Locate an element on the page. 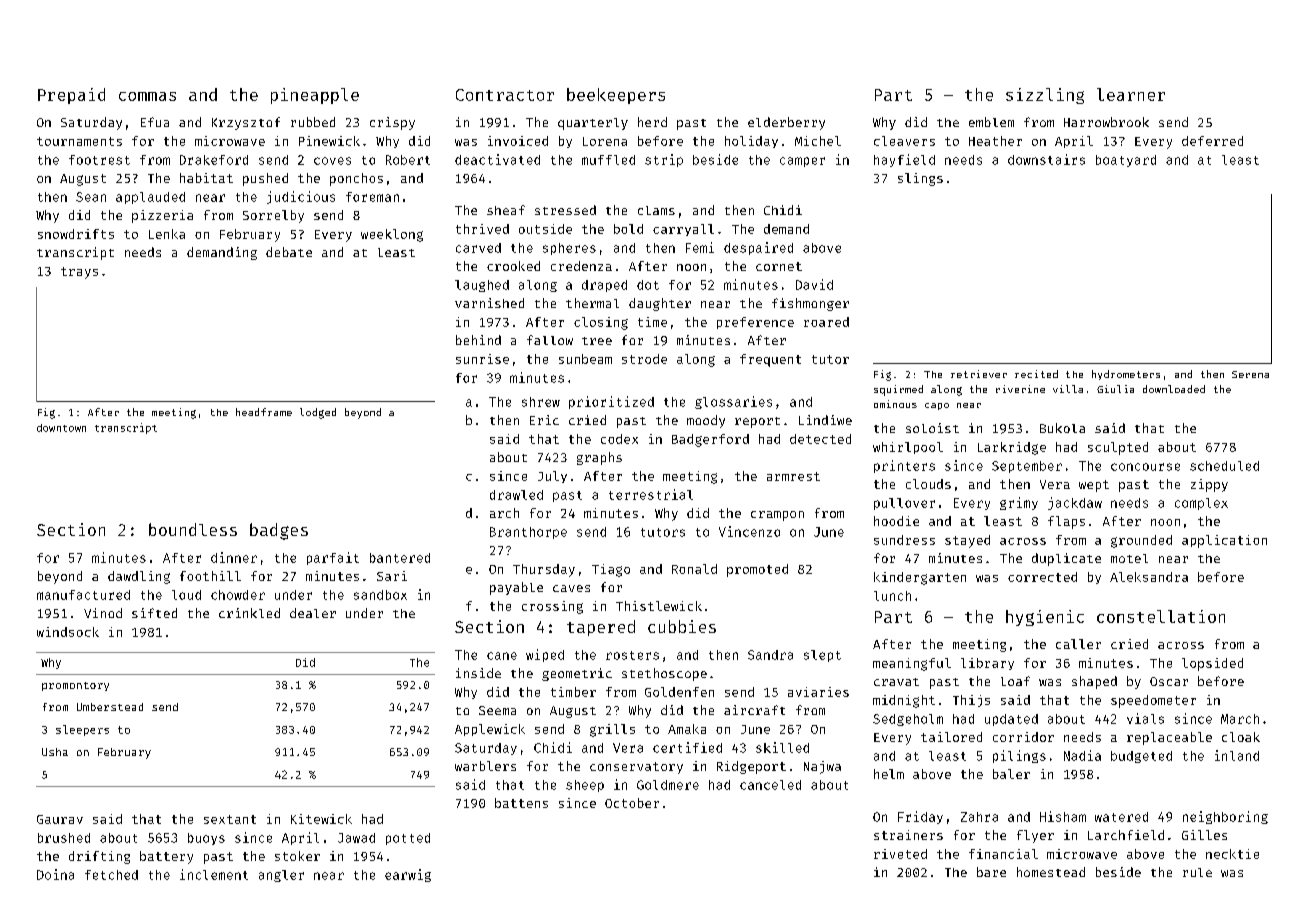 The image size is (1308, 924). boatyard is located at coordinates (1126, 161).
